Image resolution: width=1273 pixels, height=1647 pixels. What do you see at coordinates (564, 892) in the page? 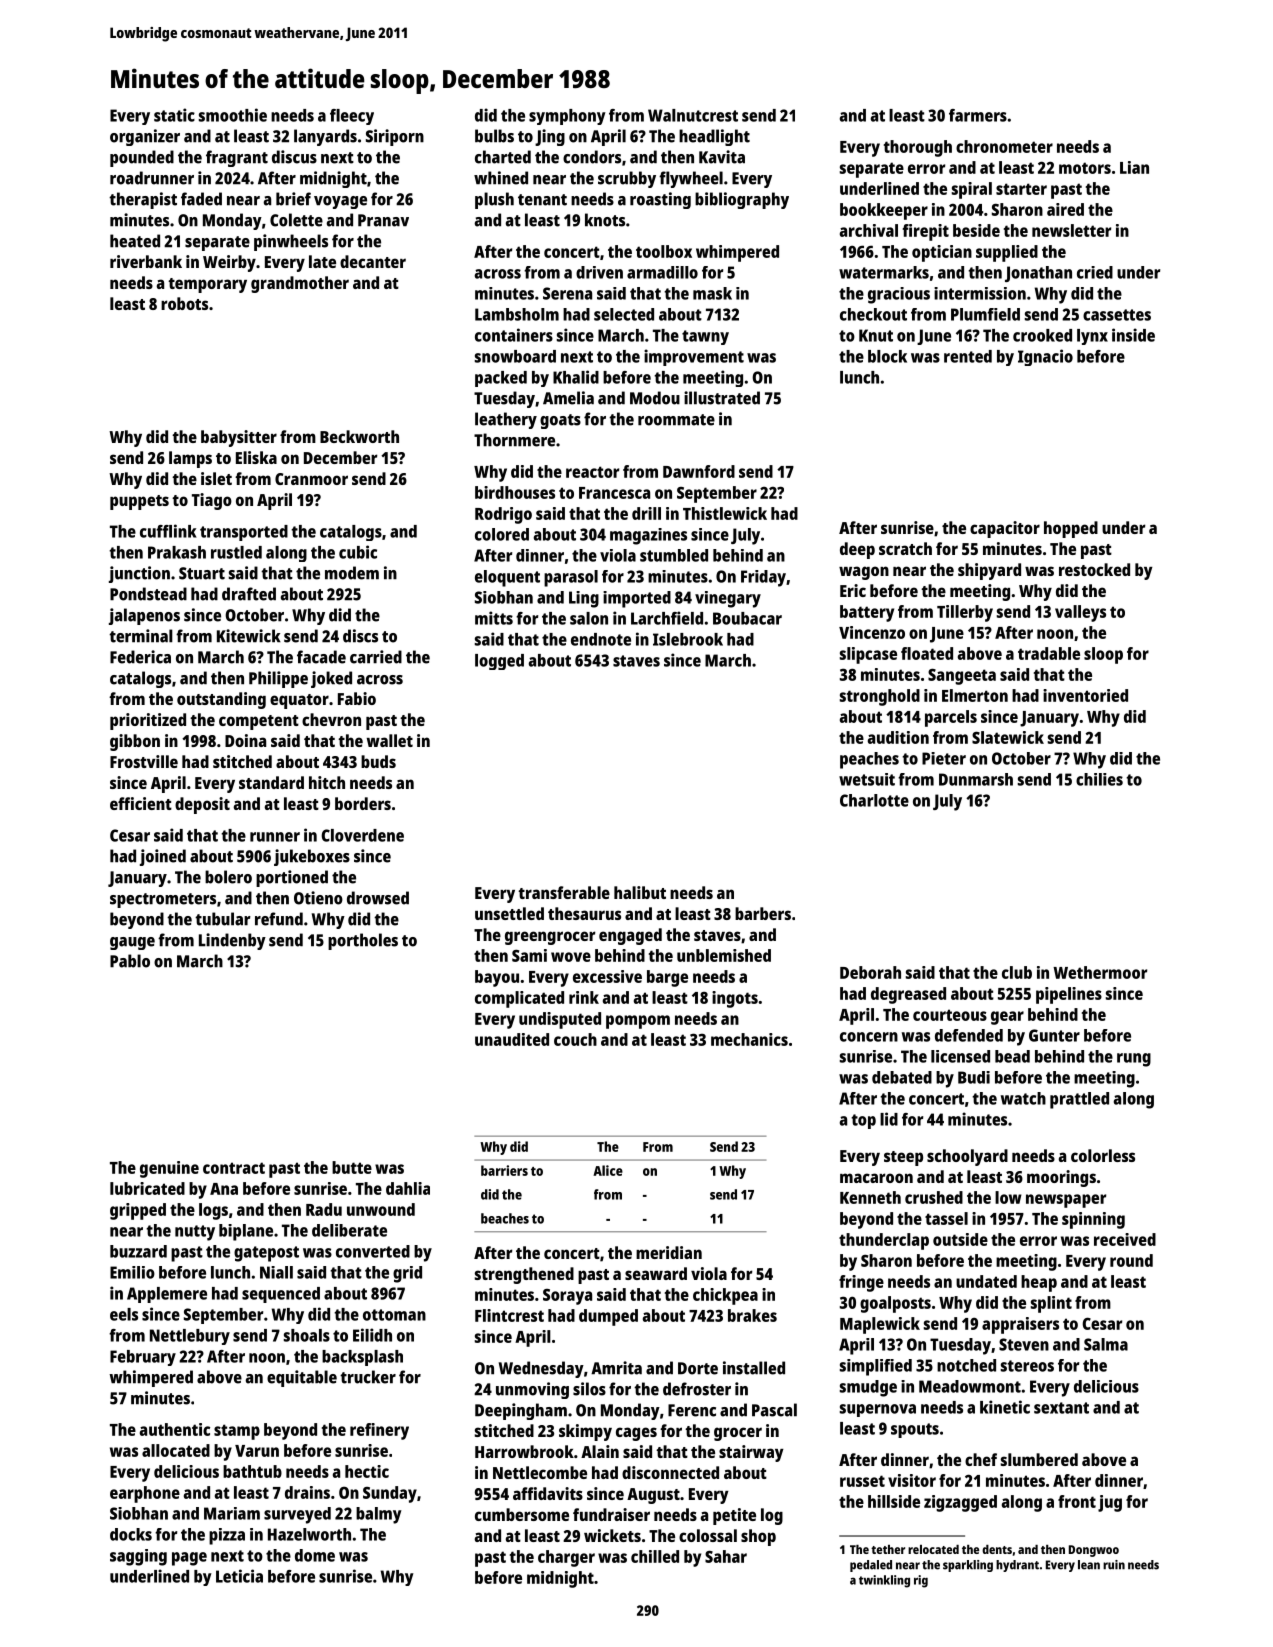
I see `transferable` at bounding box center [564, 892].
